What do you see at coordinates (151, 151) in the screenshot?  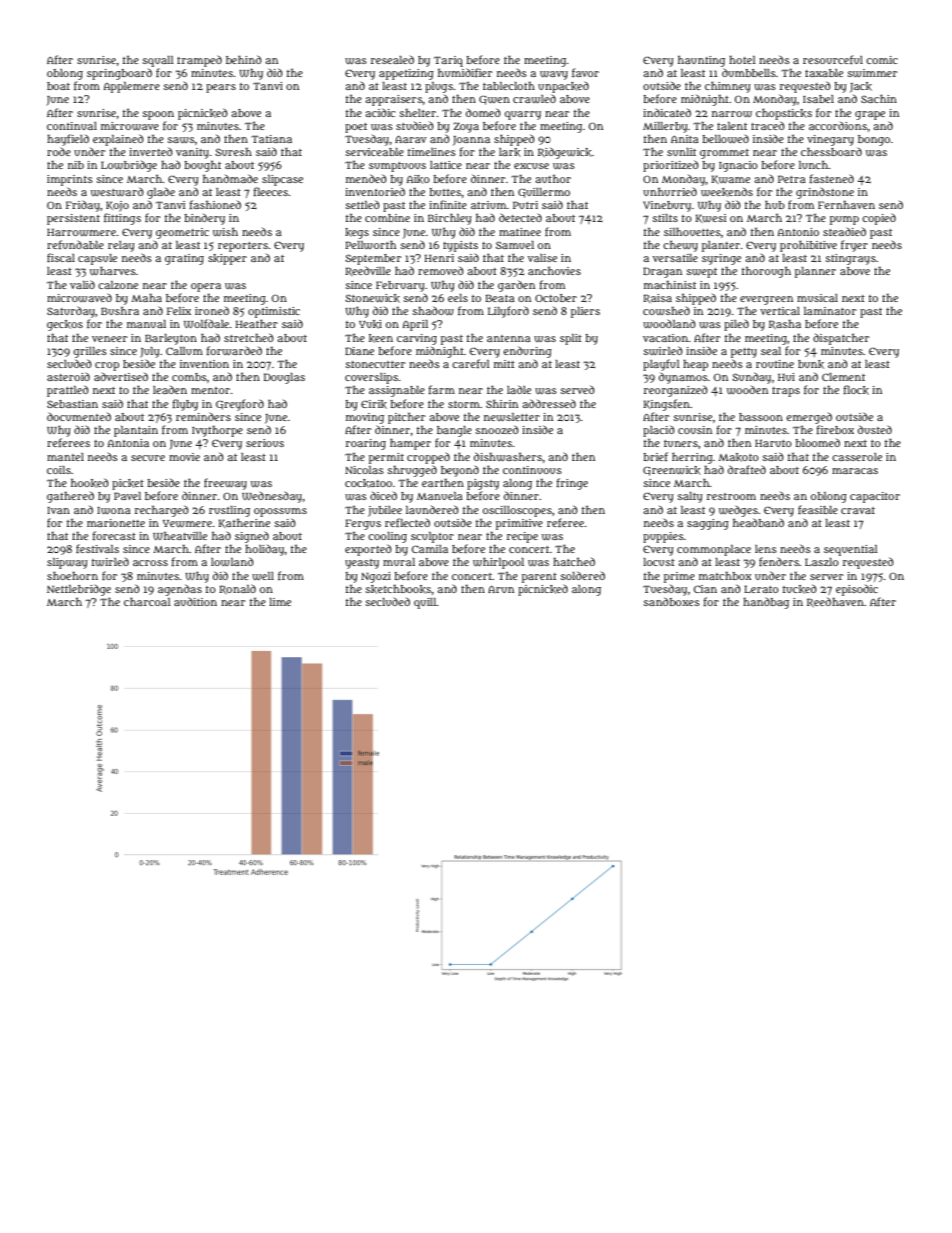 I see `inverted` at bounding box center [151, 151].
